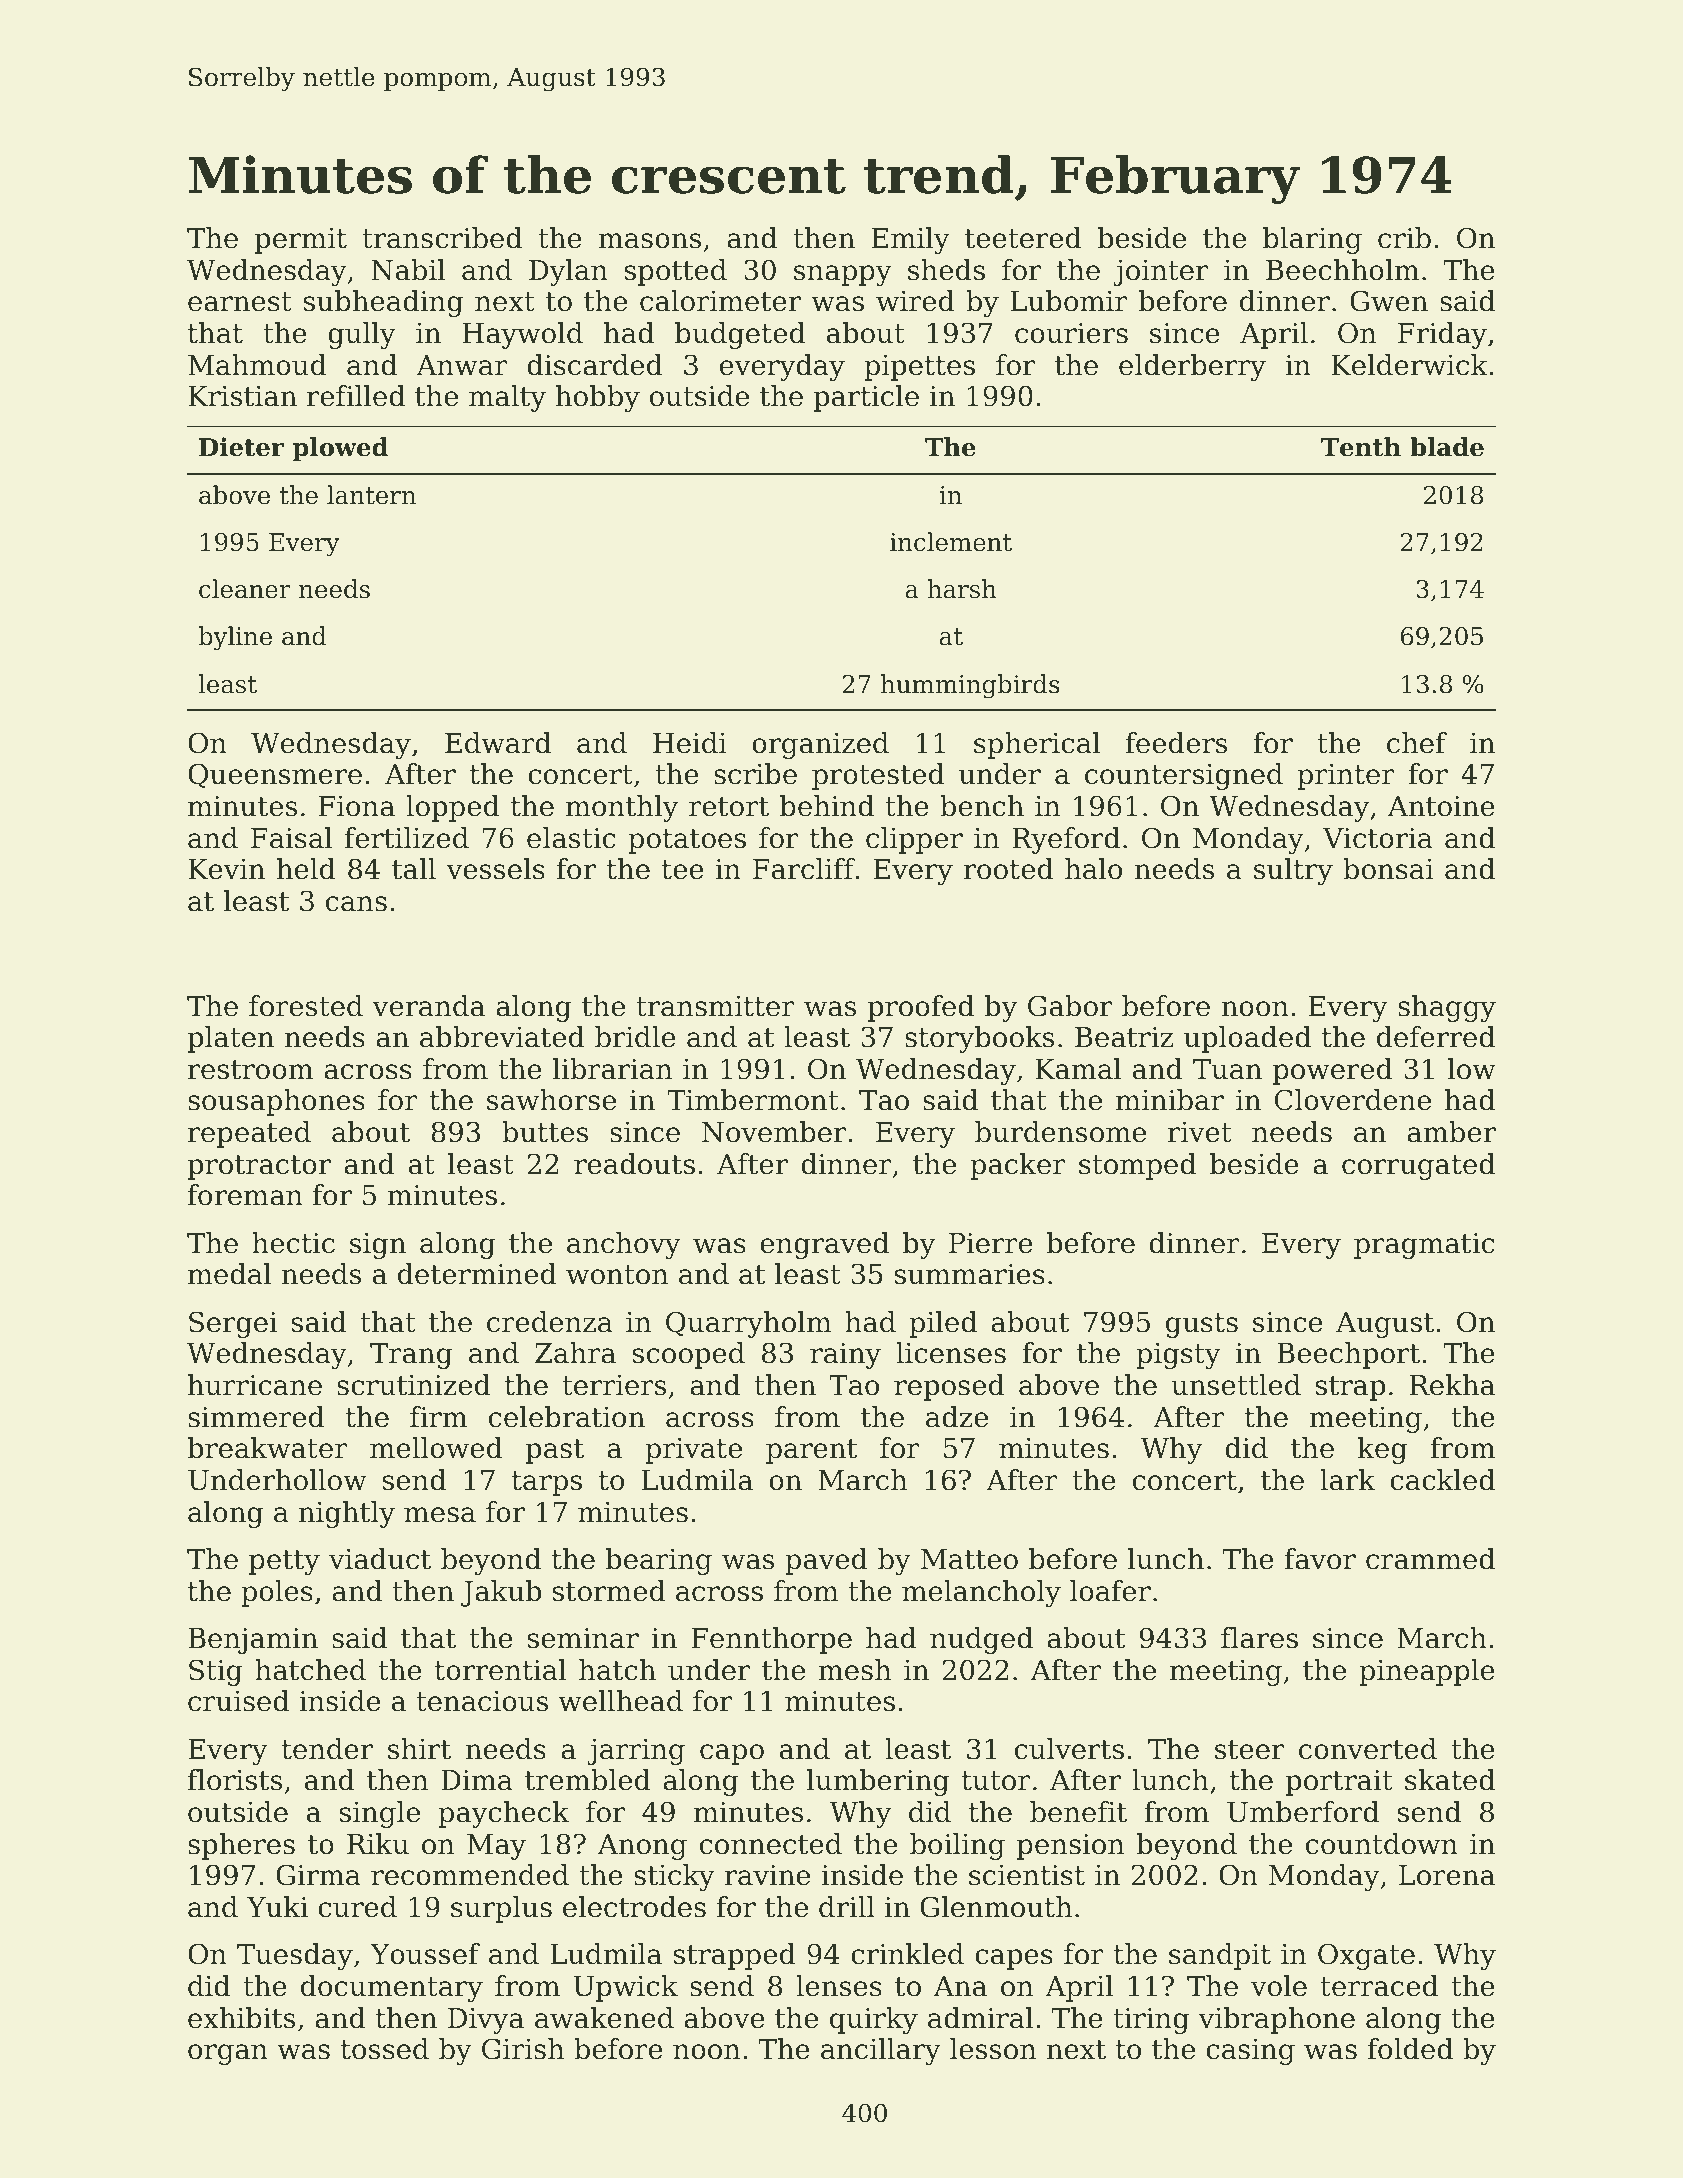  I want to click on petty, so click(284, 1562).
